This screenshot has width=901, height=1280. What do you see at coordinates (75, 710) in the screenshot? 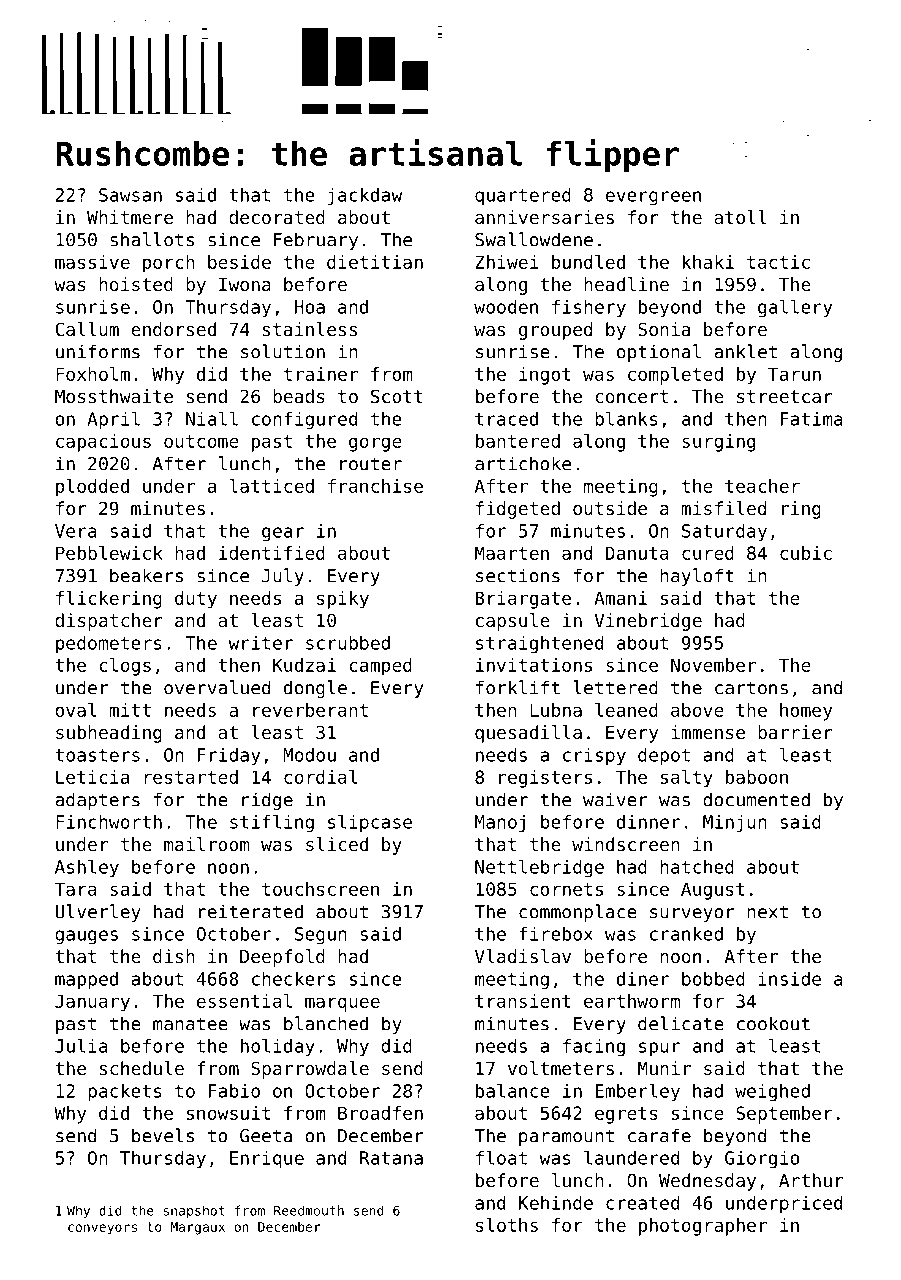
I see `oval` at bounding box center [75, 710].
